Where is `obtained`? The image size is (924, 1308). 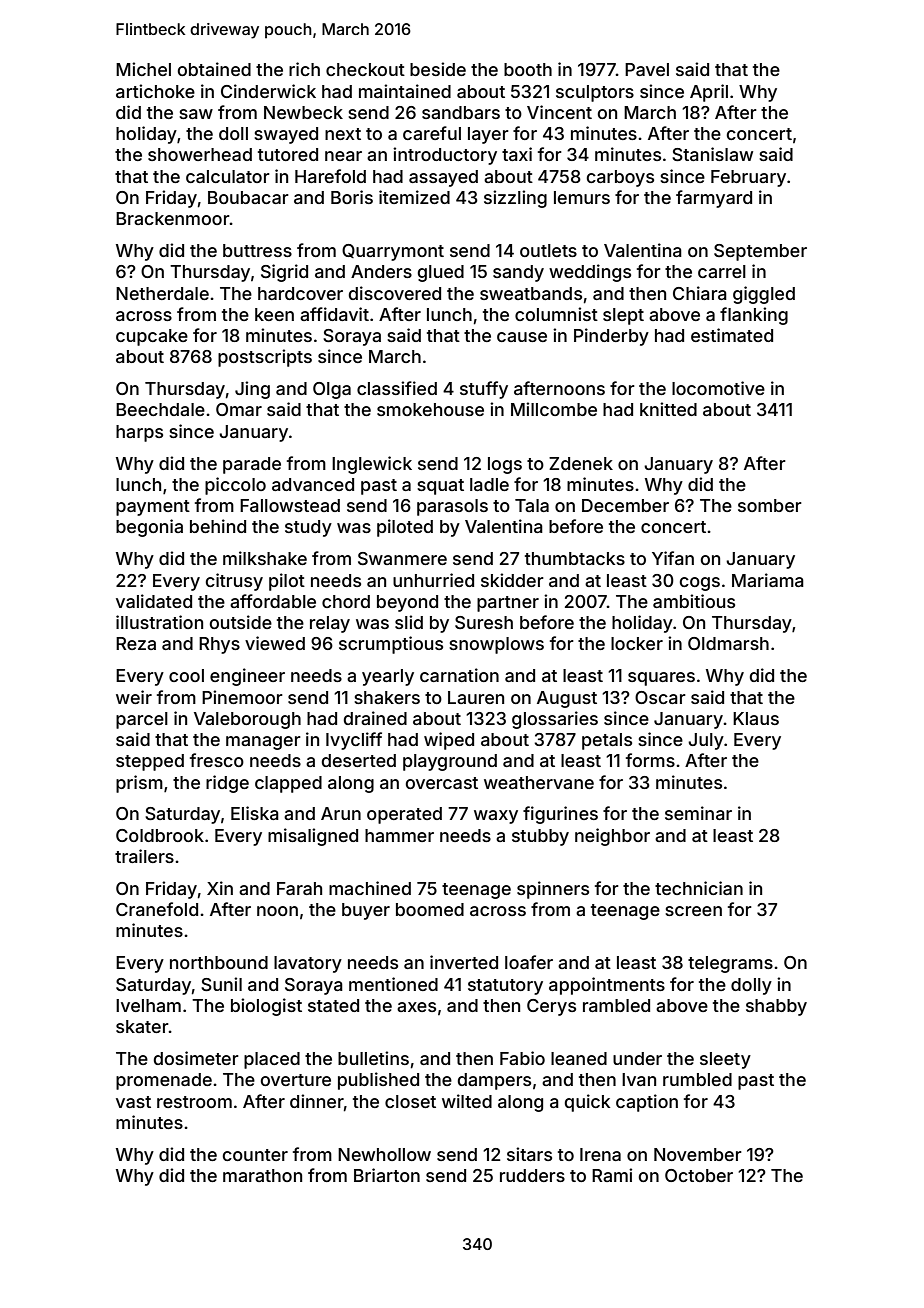
obtained is located at coordinates (214, 69).
